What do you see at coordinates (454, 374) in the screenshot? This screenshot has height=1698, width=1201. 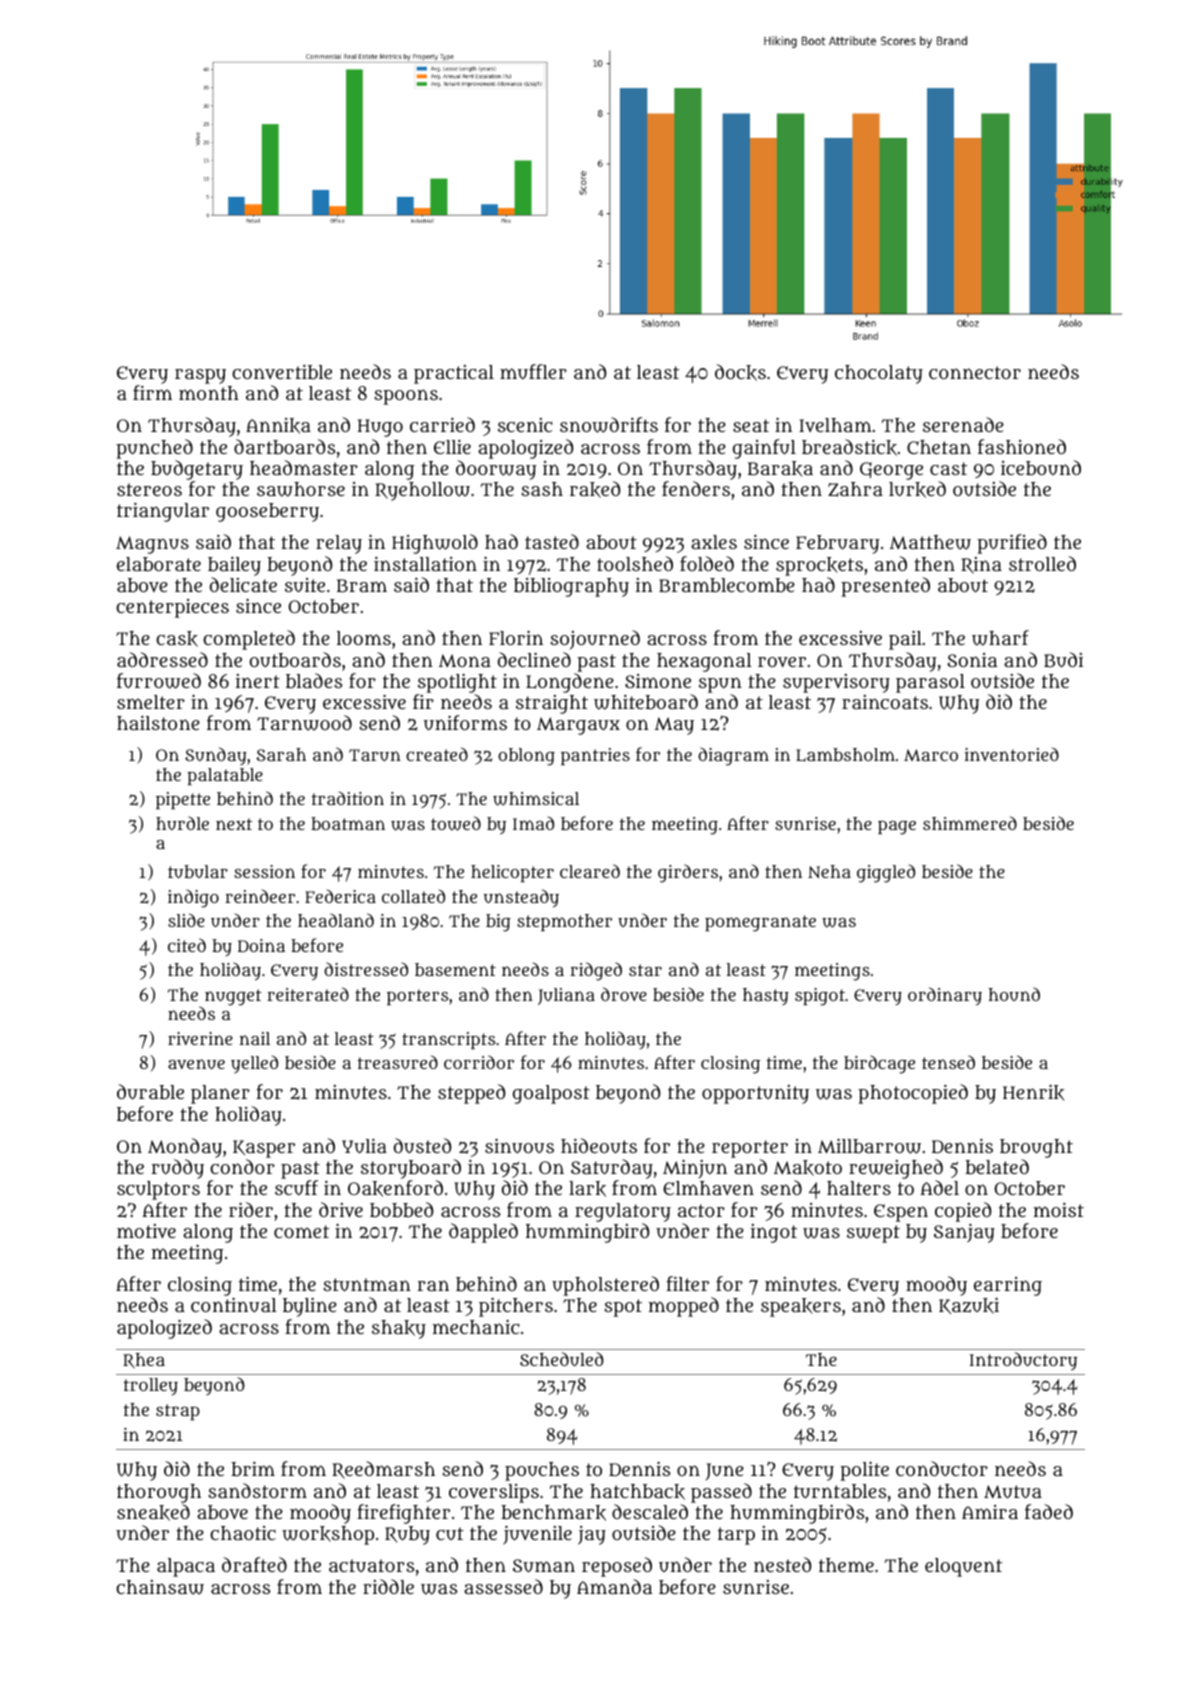 I see `practical` at bounding box center [454, 374].
